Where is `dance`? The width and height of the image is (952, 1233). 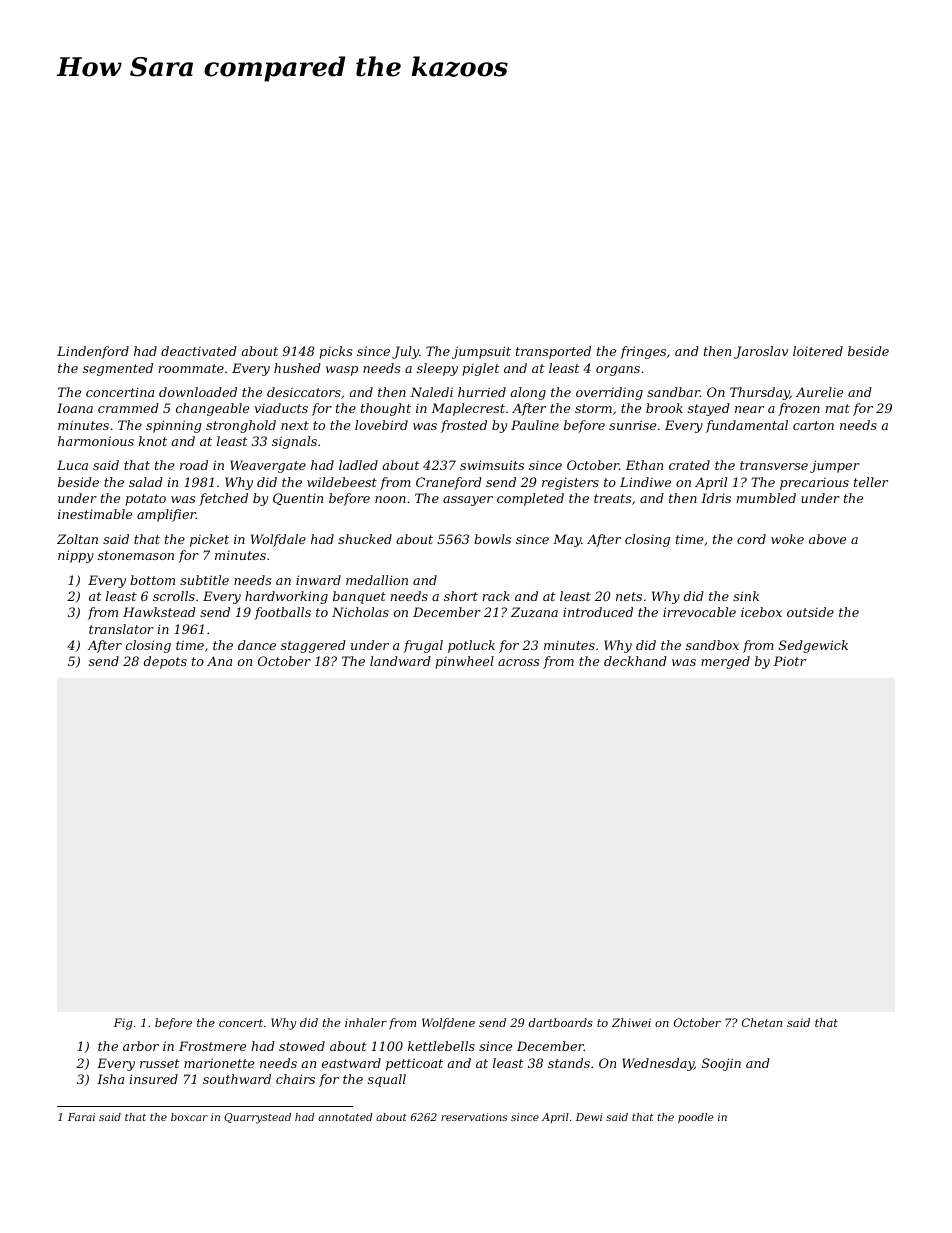 dance is located at coordinates (257, 645).
